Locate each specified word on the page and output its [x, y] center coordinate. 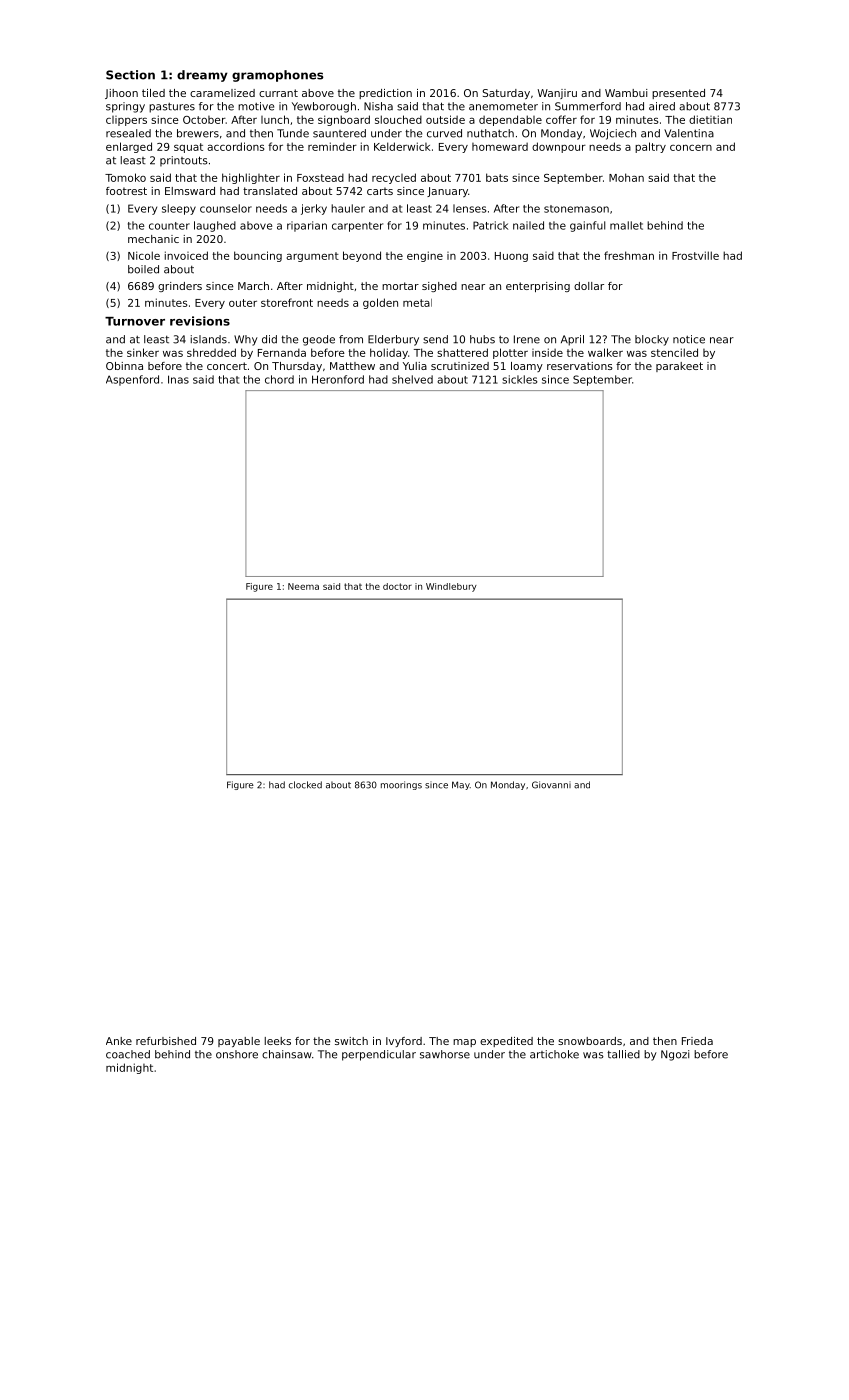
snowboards [590, 1041]
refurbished [166, 1041]
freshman [629, 255]
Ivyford [404, 1042]
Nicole [144, 255]
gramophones [277, 76]
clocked [305, 785]
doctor [397, 586]
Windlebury [451, 587]
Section [130, 75]
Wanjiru [557, 94]
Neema [303, 586]
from [351, 339]
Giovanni [551, 785]
